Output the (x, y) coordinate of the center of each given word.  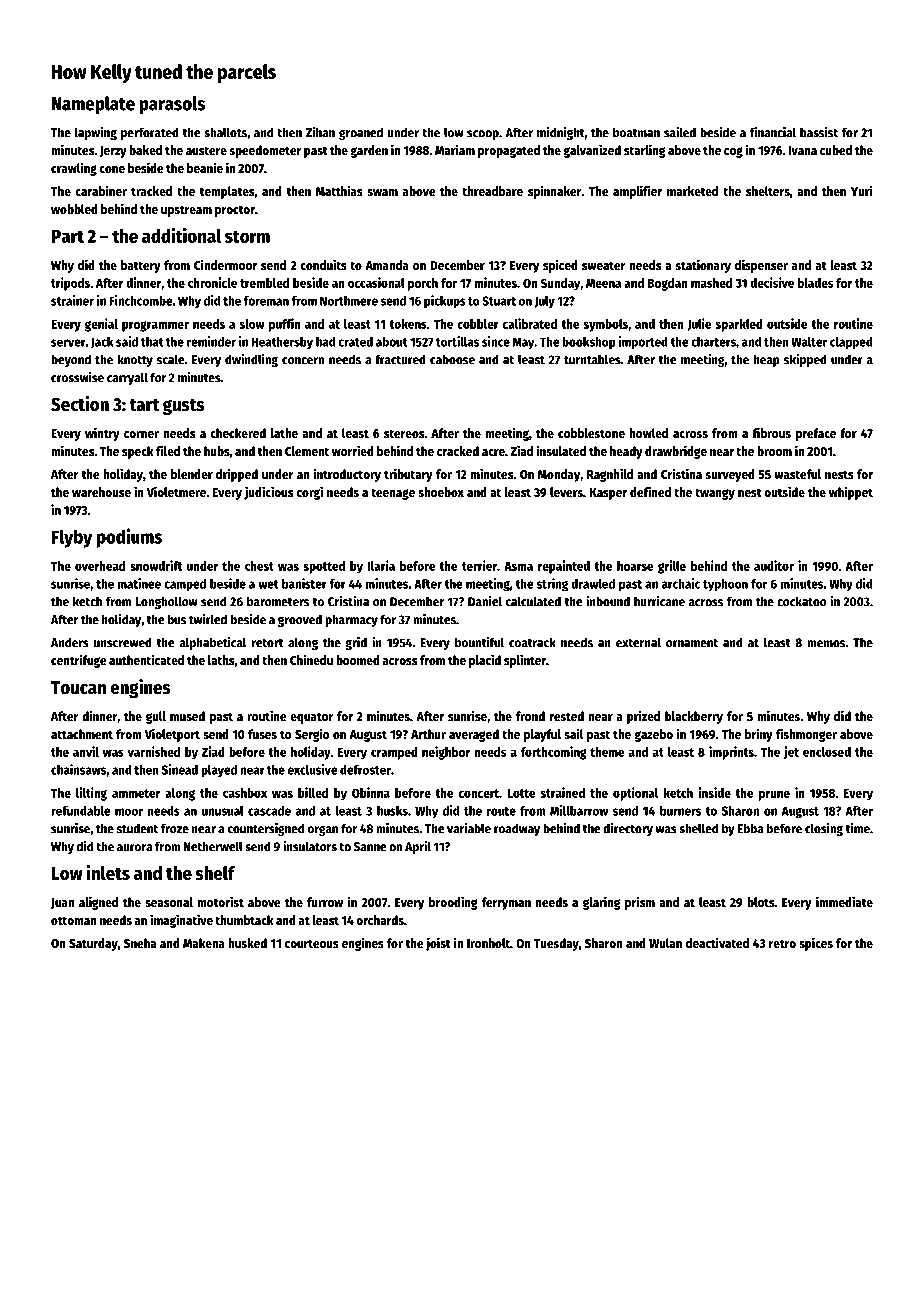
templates (227, 192)
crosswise (77, 377)
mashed (711, 283)
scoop (483, 135)
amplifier (637, 192)
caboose (452, 359)
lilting (91, 794)
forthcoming (554, 753)
